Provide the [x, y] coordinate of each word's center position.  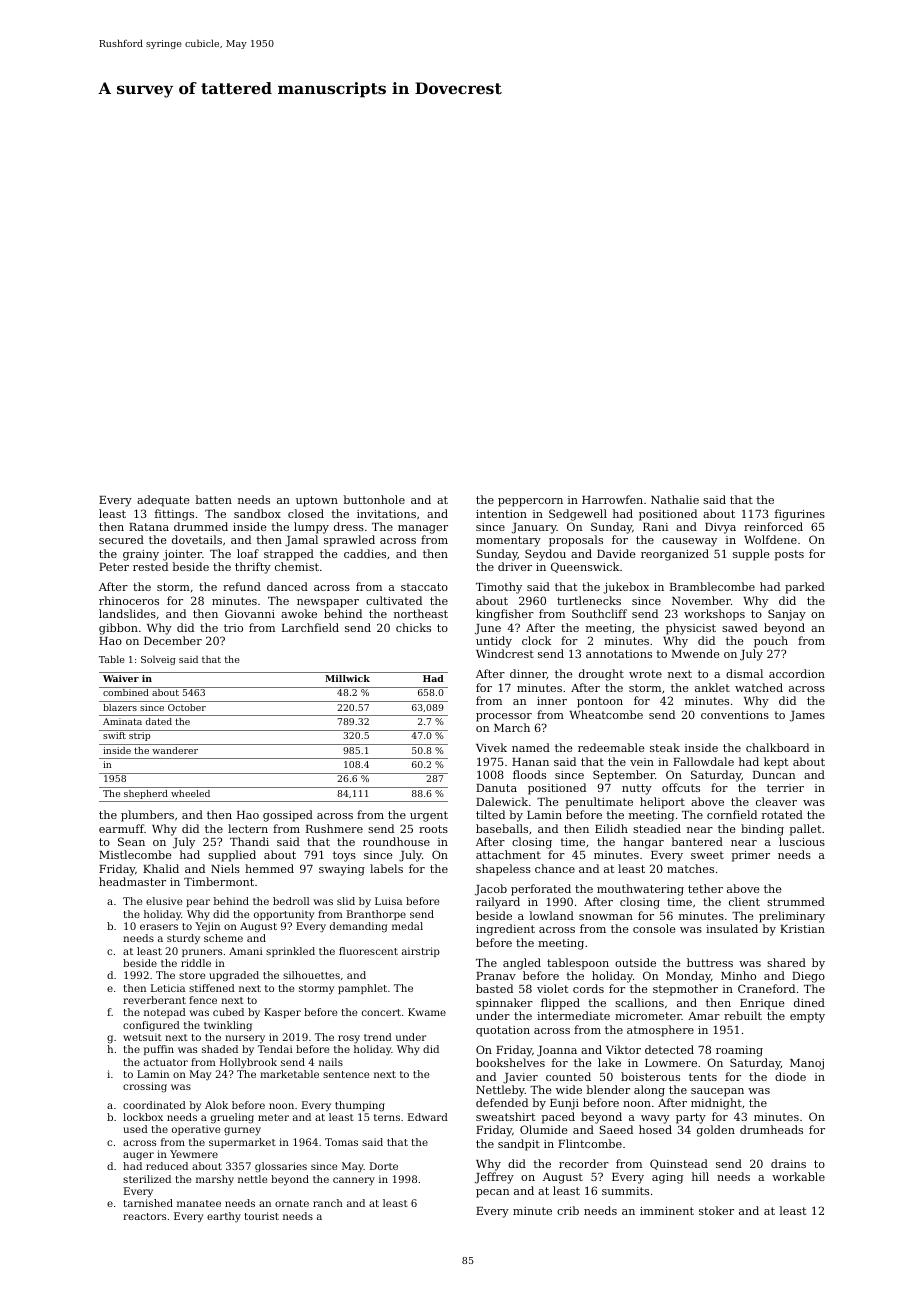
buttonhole [374, 499]
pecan [493, 1193]
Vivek [491, 747]
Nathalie [675, 499]
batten [213, 499]
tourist [261, 1216]
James [807, 716]
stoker [716, 1210]
